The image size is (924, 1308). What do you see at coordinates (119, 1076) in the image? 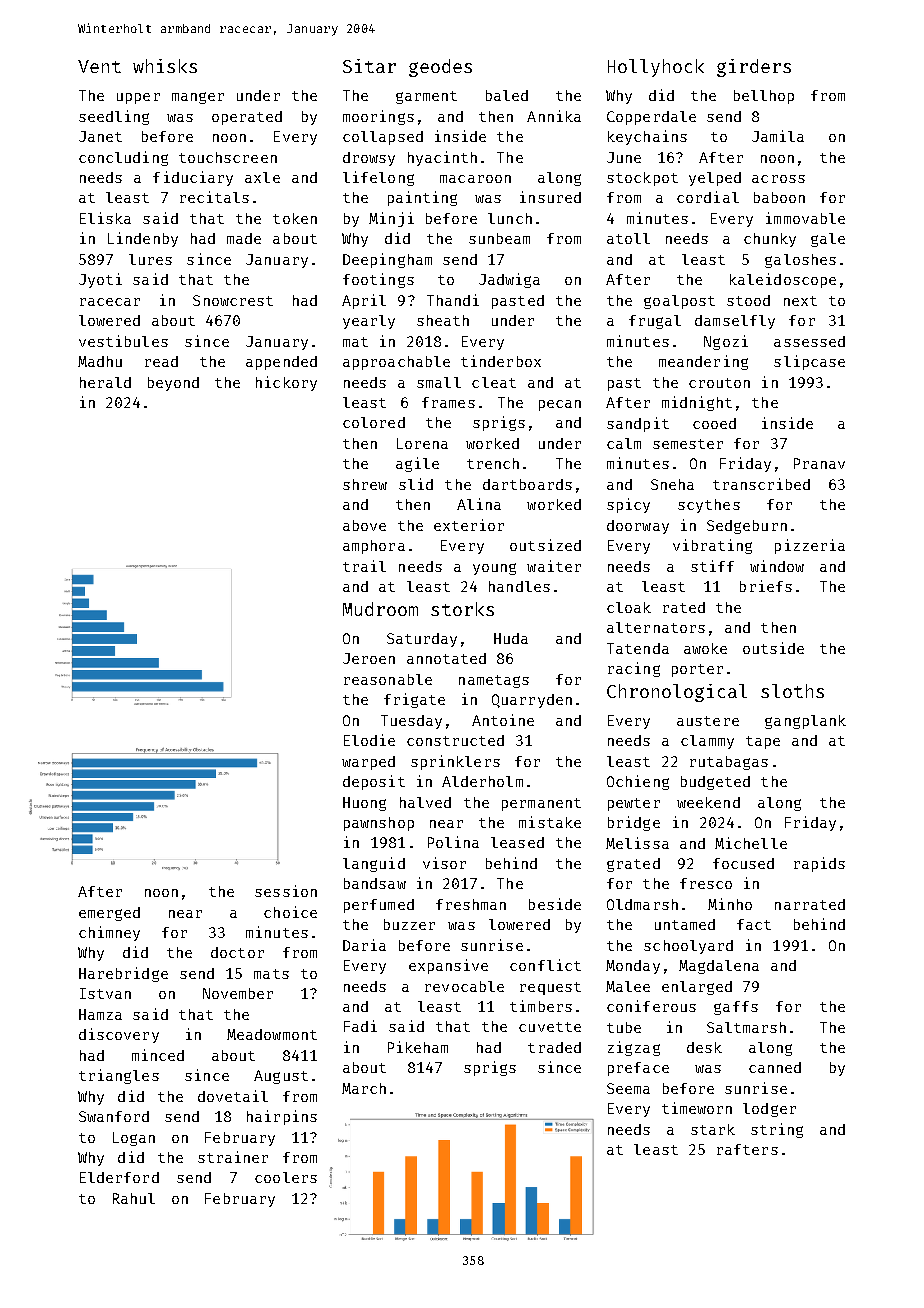
I see `triangles` at bounding box center [119, 1076].
